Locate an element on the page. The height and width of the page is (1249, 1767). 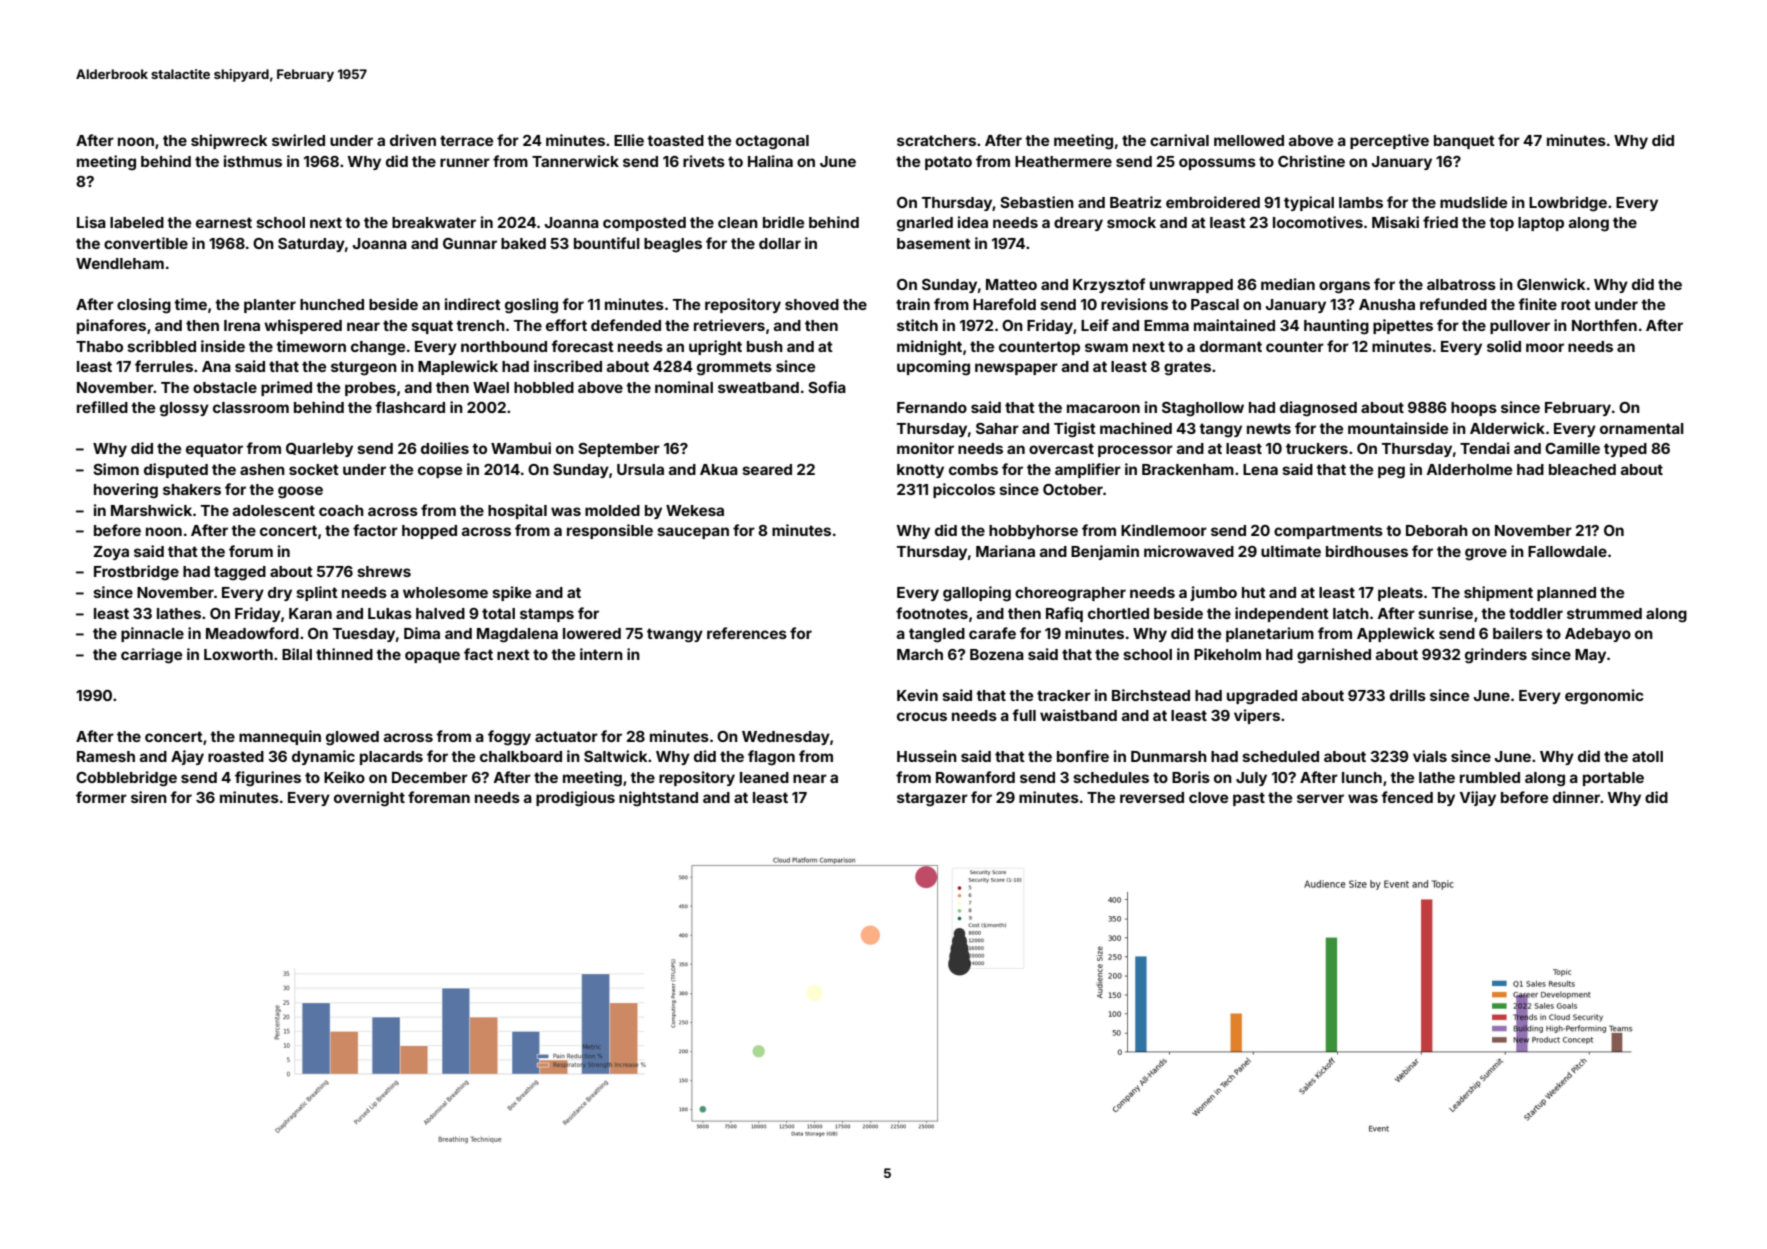
closing is located at coordinates (144, 306).
